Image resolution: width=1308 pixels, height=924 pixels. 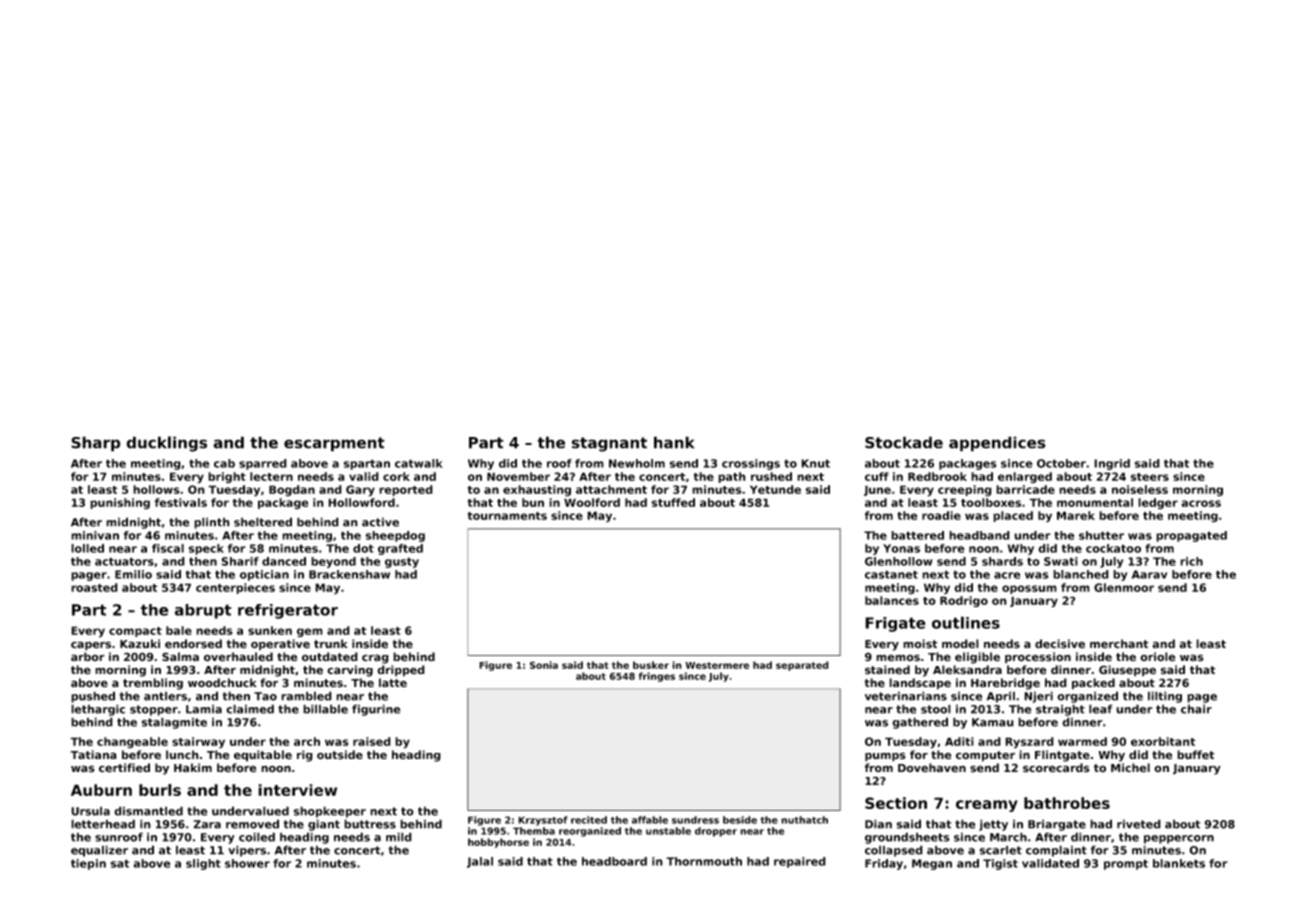 What do you see at coordinates (95, 444) in the screenshot?
I see `Sharp` at bounding box center [95, 444].
